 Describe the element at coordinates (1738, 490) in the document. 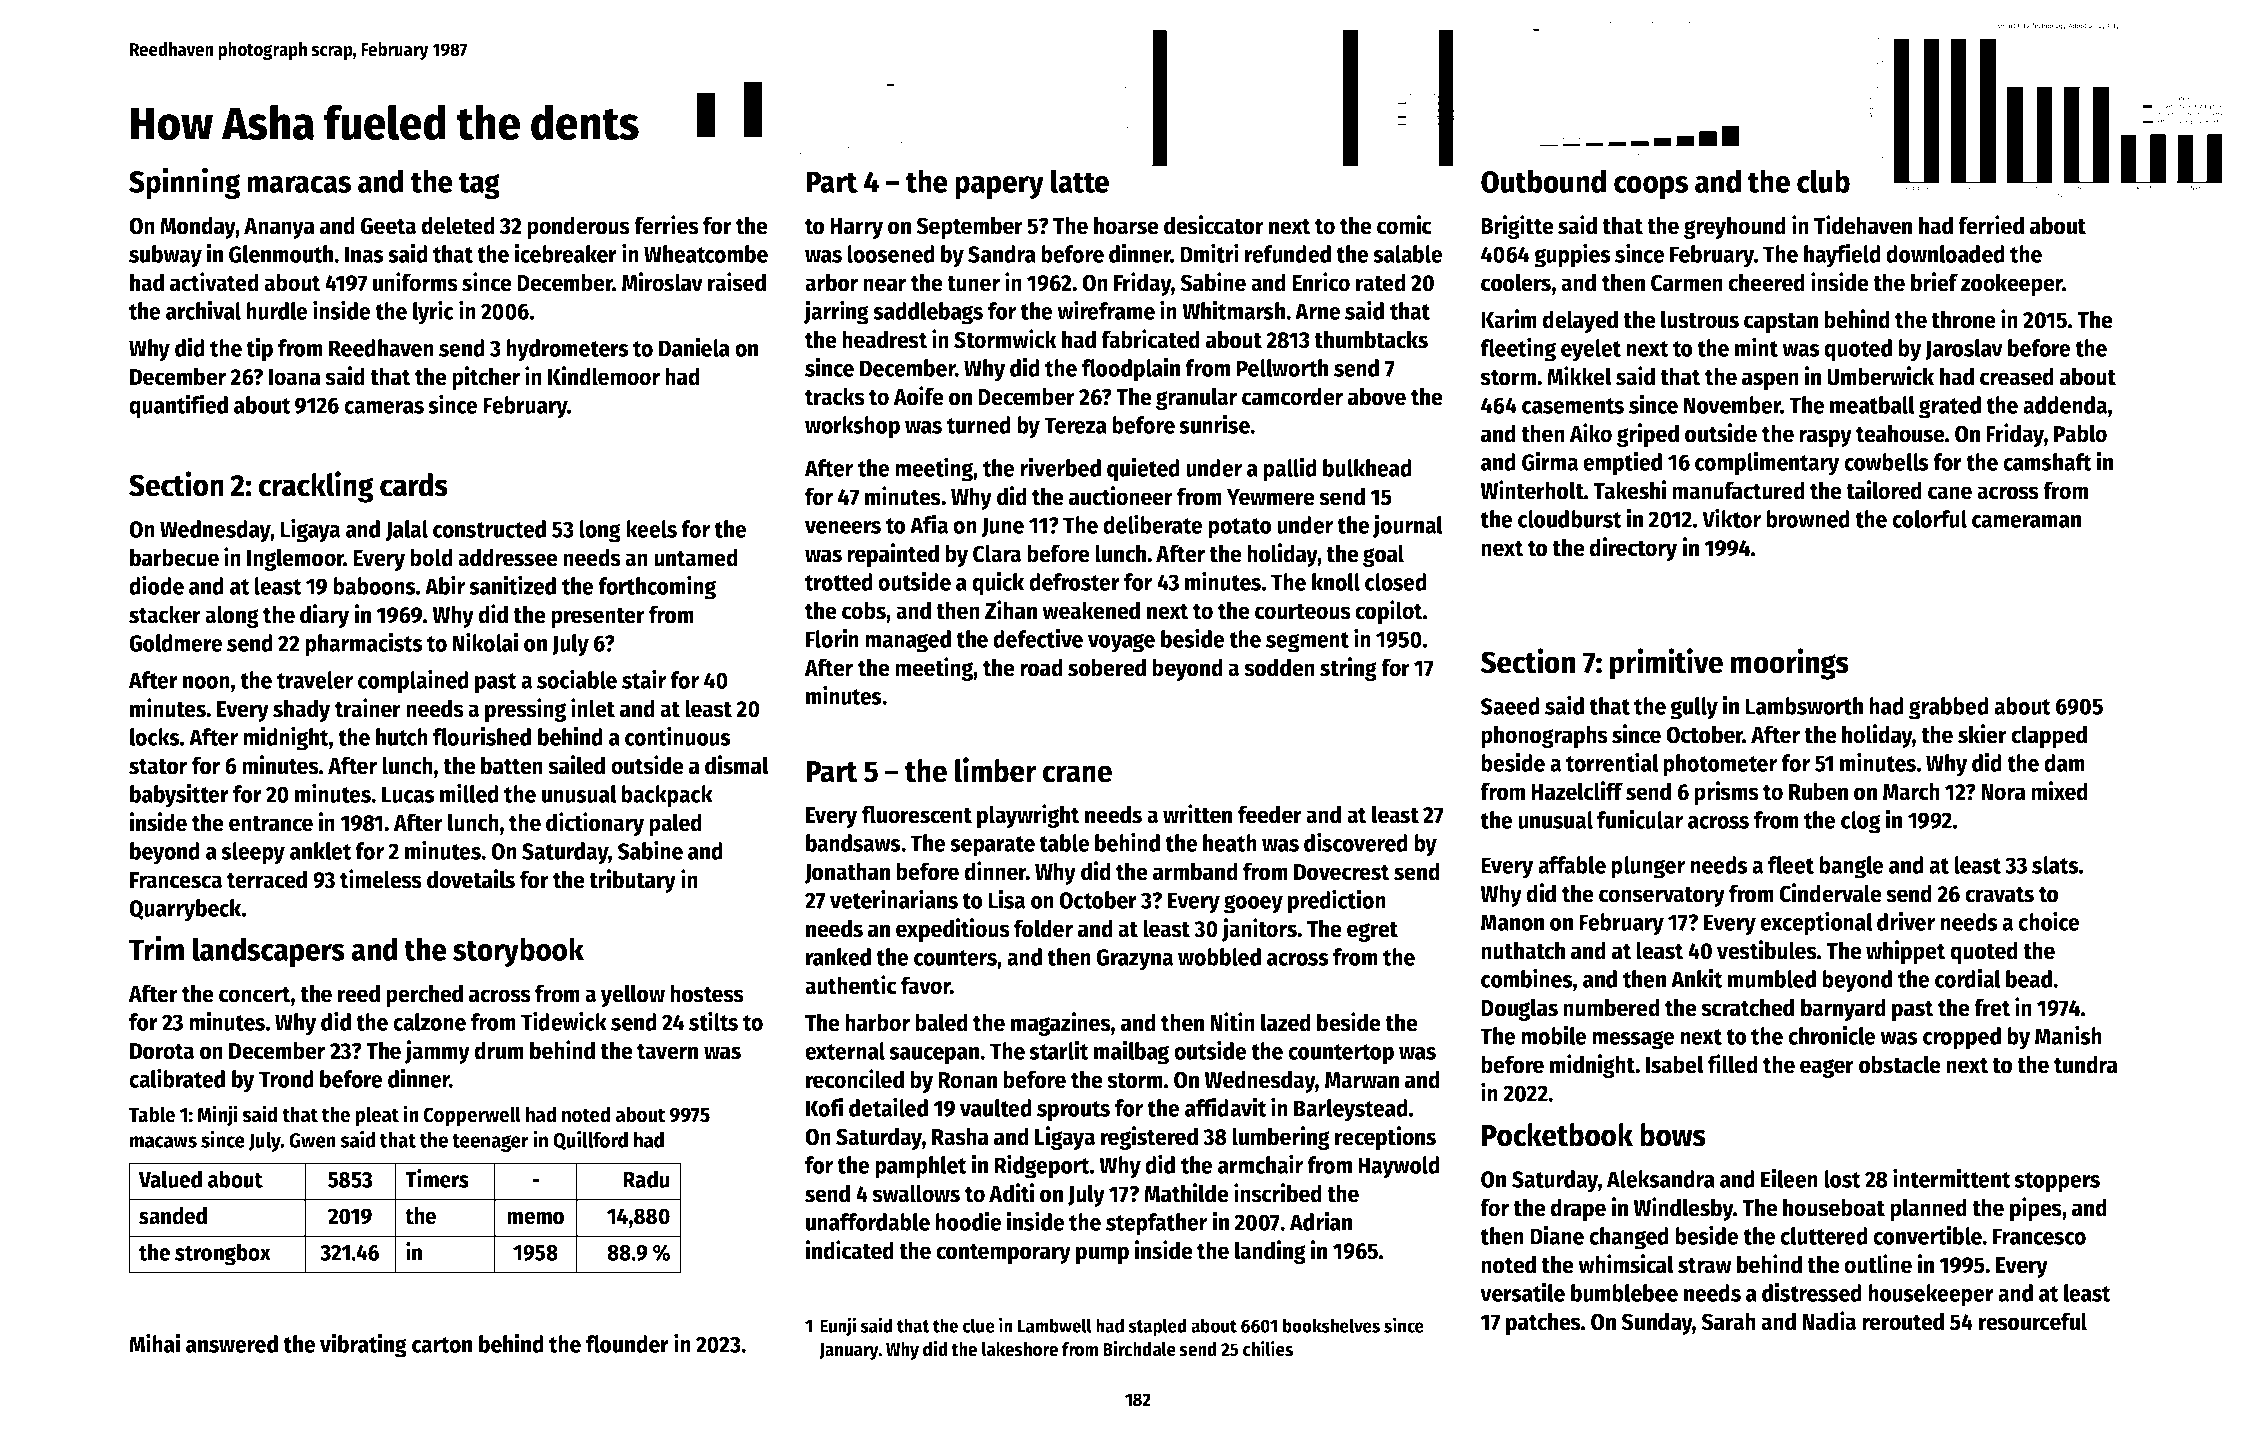

I see `manufactured` at that location.
